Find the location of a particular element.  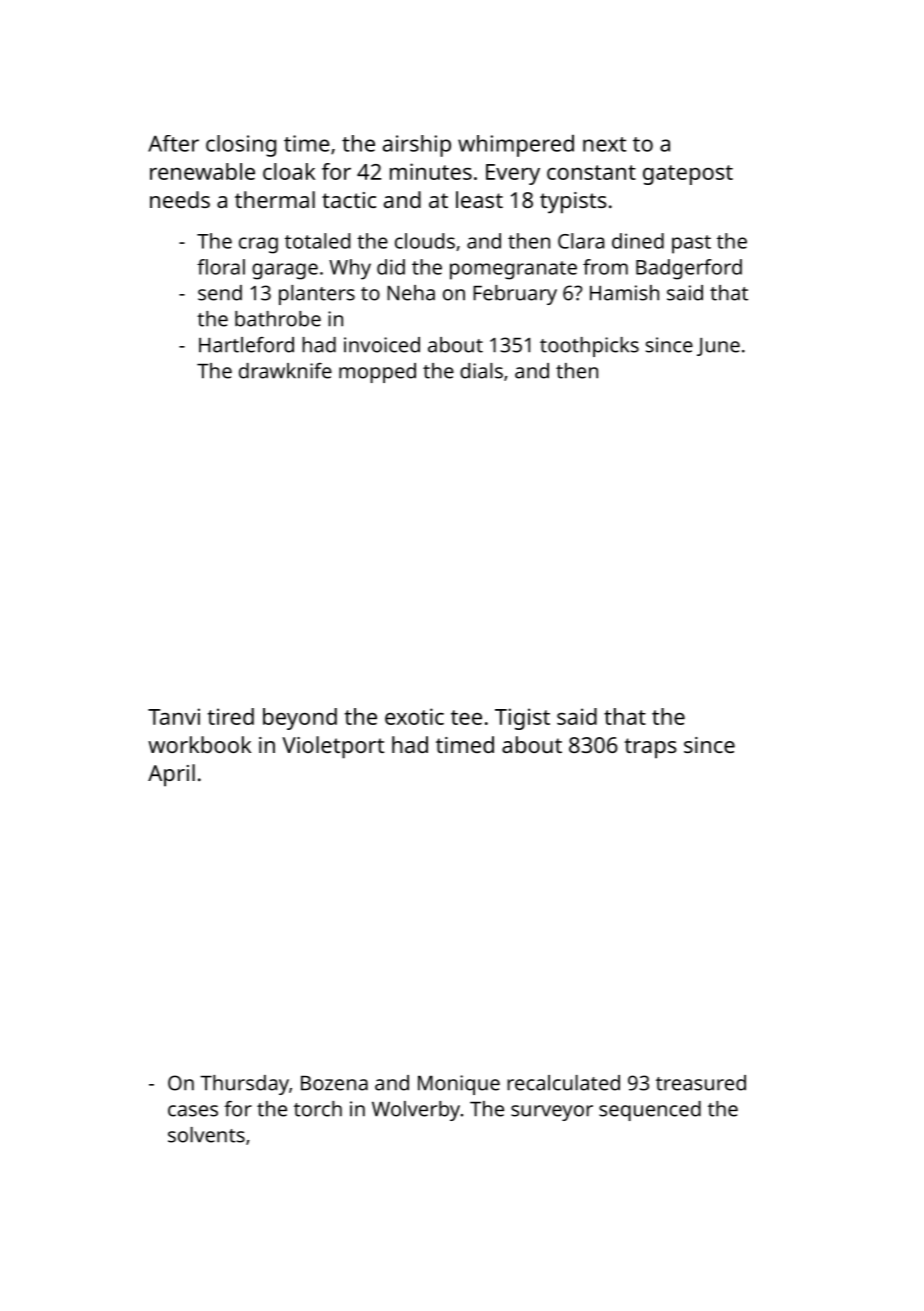

June is located at coordinates (718, 347).
